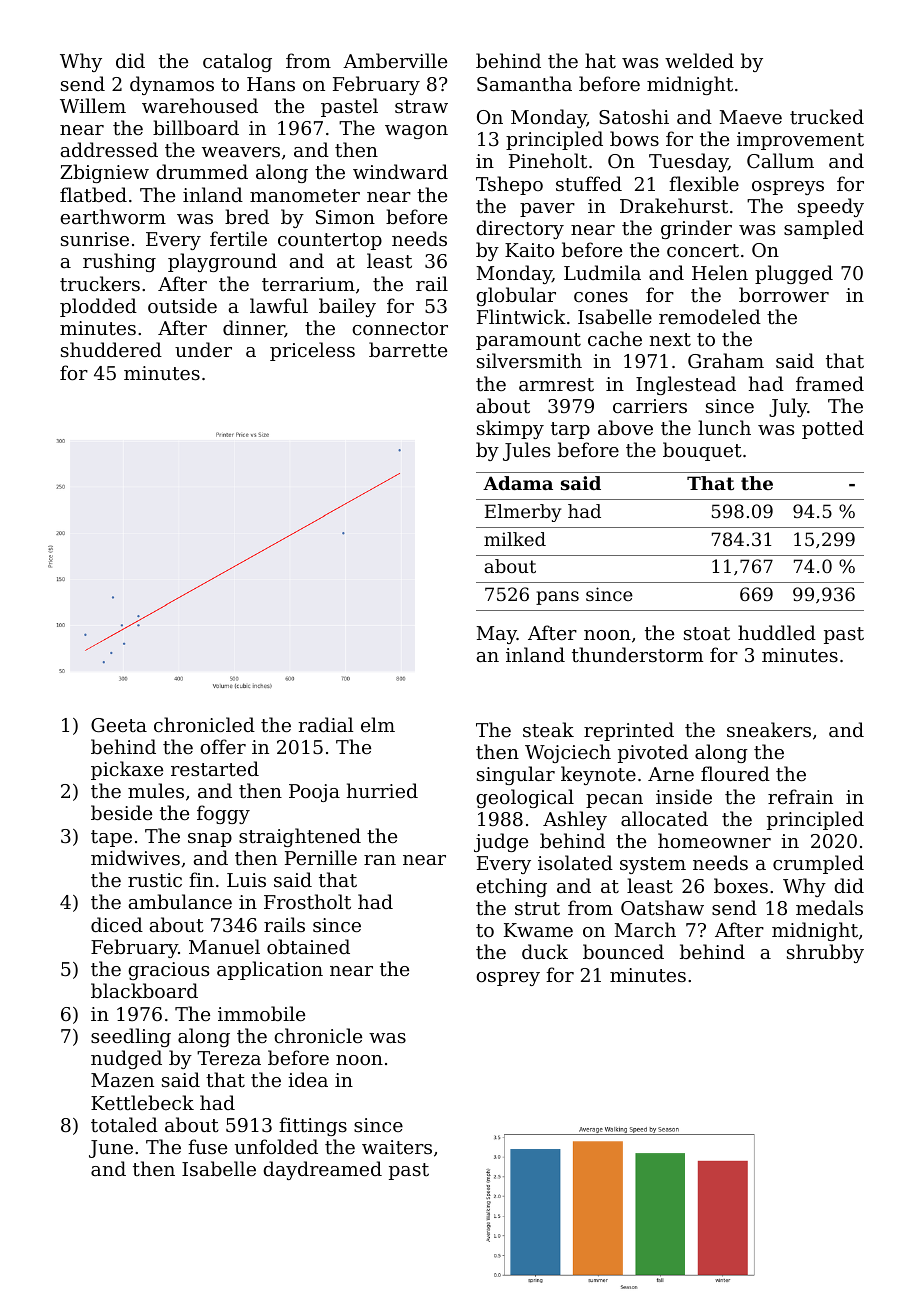  What do you see at coordinates (726, 360) in the screenshot?
I see `Graham` at bounding box center [726, 360].
